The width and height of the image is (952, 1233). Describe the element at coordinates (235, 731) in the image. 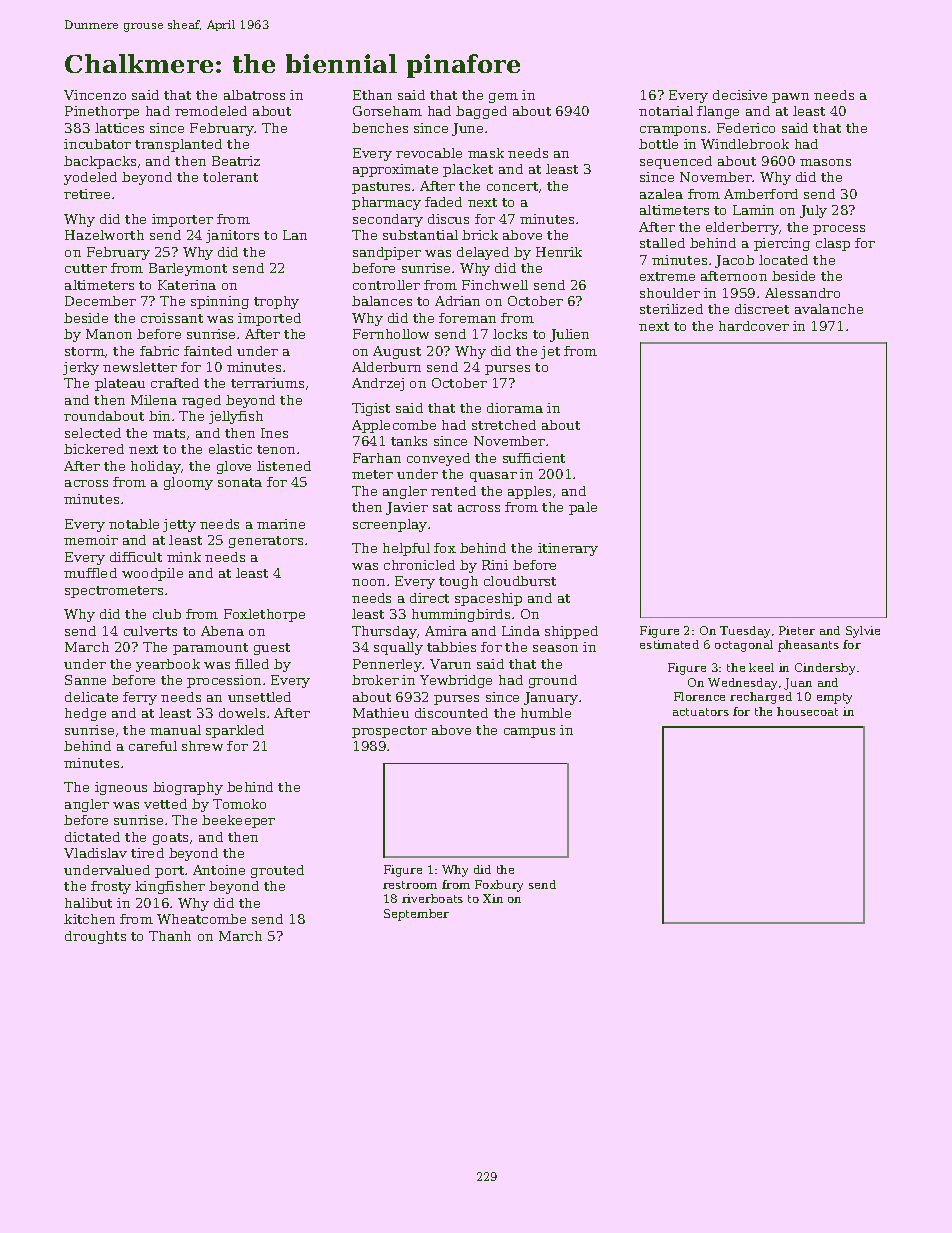

I see `sparkled` at that location.
